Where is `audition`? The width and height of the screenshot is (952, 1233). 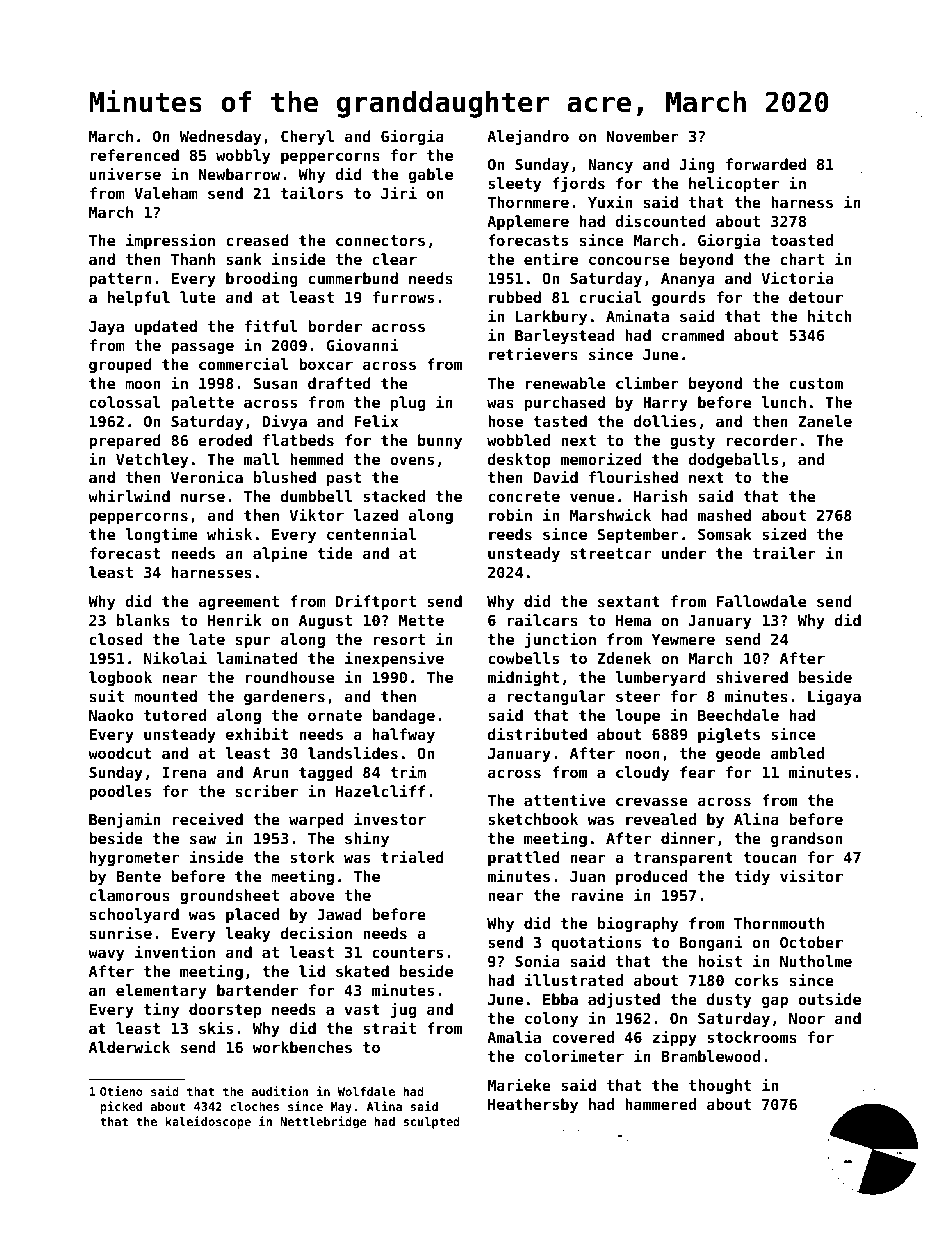
audition is located at coordinates (280, 1091).
